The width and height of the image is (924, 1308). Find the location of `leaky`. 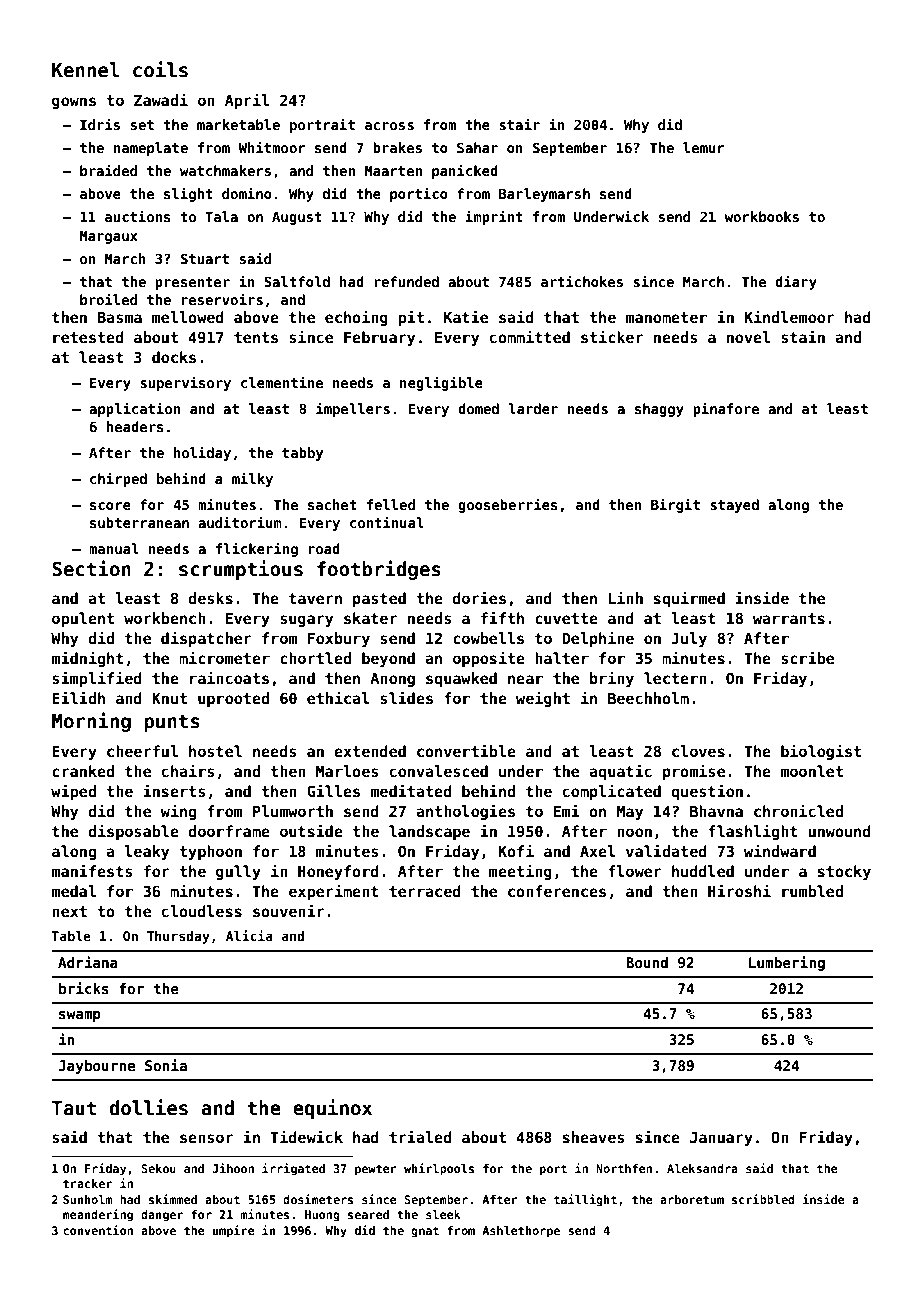

leaky is located at coordinates (147, 852).
